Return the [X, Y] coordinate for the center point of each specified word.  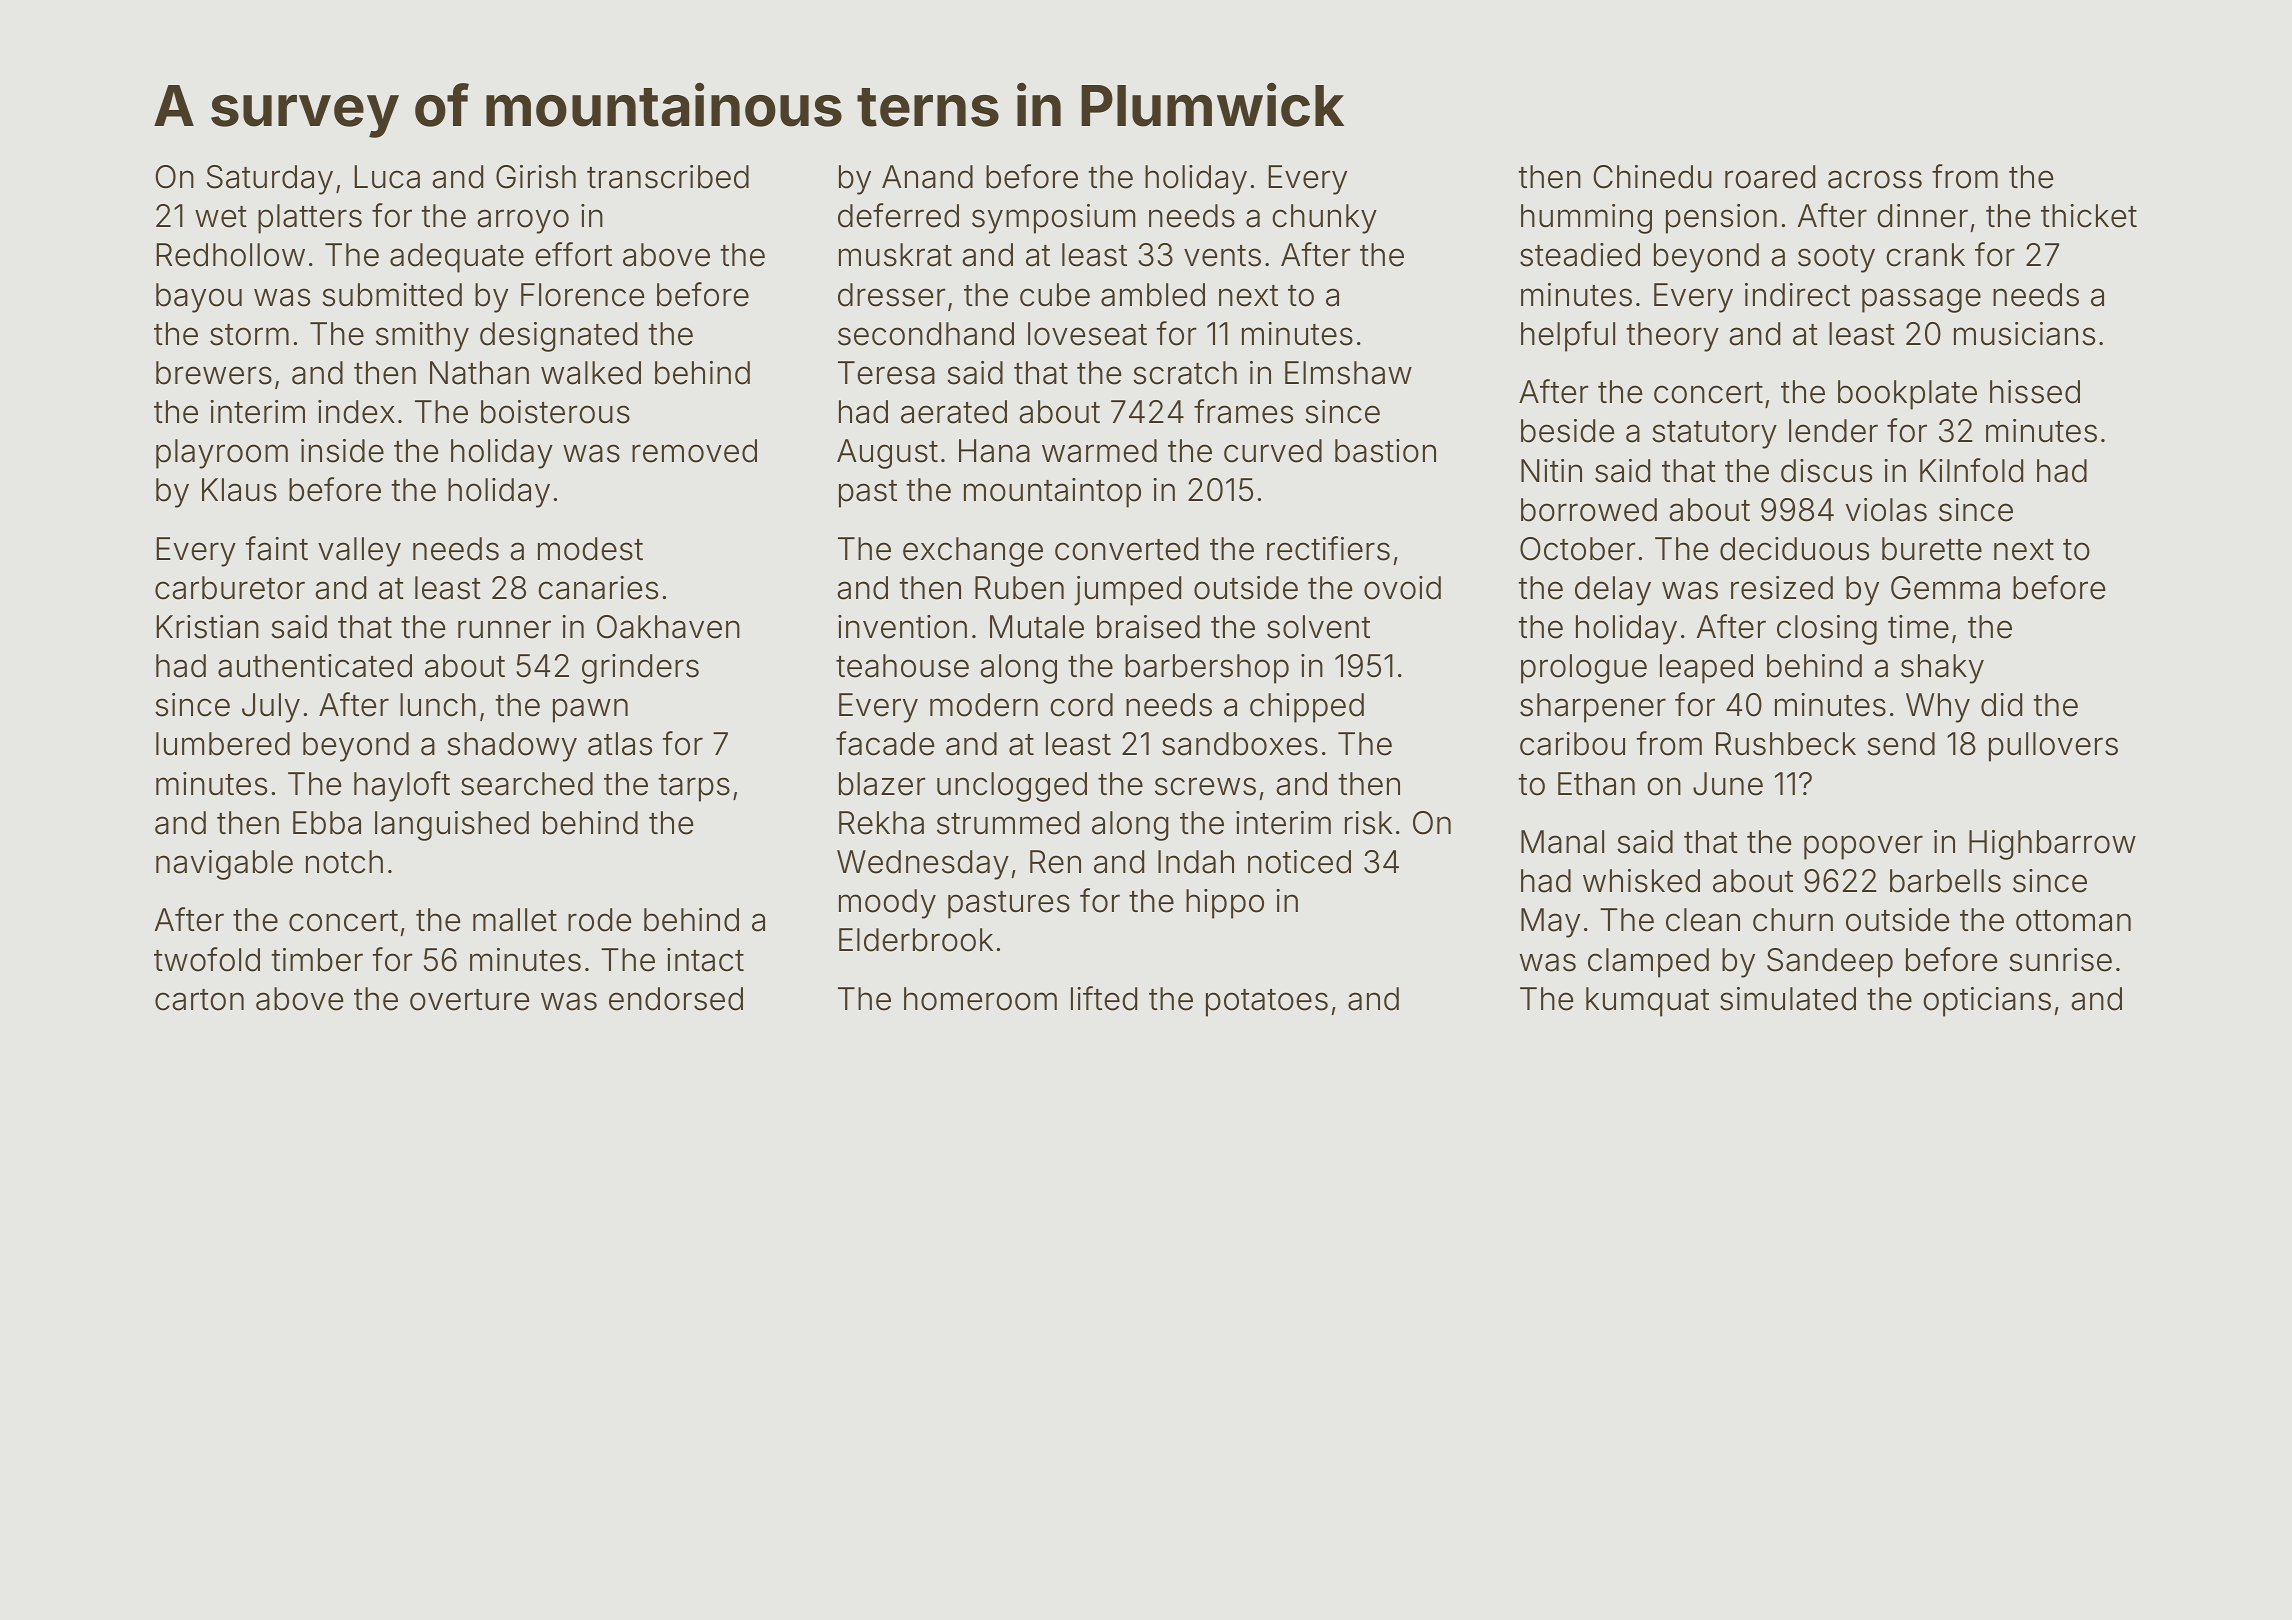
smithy [422, 337]
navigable [224, 865]
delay [1613, 591]
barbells [1945, 881]
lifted [1104, 998]
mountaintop [1052, 493]
